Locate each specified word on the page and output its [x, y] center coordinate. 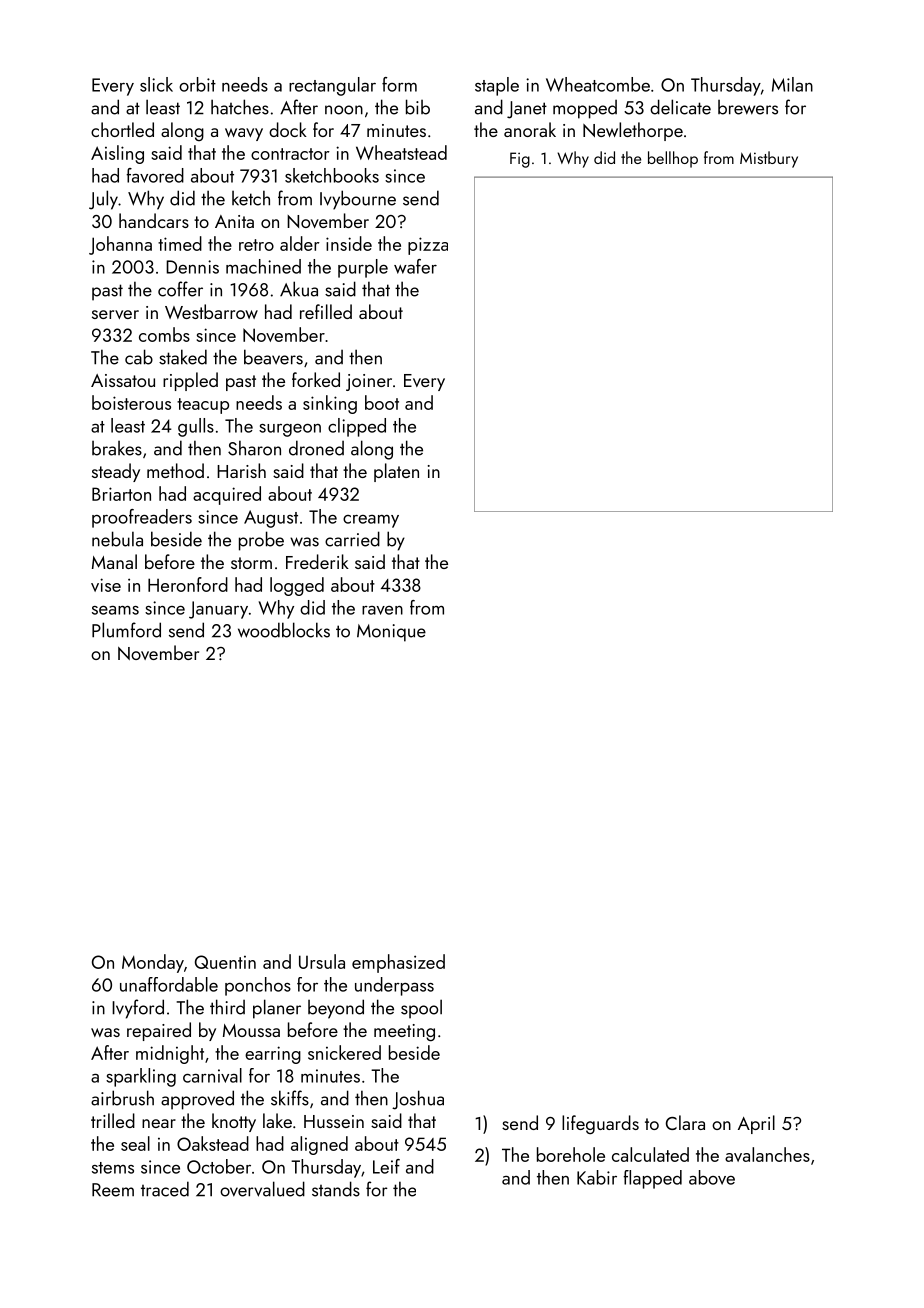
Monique [391, 633]
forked [316, 379]
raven [382, 610]
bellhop [673, 159]
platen [396, 472]
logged [297, 586]
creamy [371, 521]
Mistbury [769, 159]
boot [382, 402]
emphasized [398, 963]
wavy [244, 134]
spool [421, 1009]
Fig [520, 160]
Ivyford [138, 1009]
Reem [113, 1190]
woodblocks [284, 630]
